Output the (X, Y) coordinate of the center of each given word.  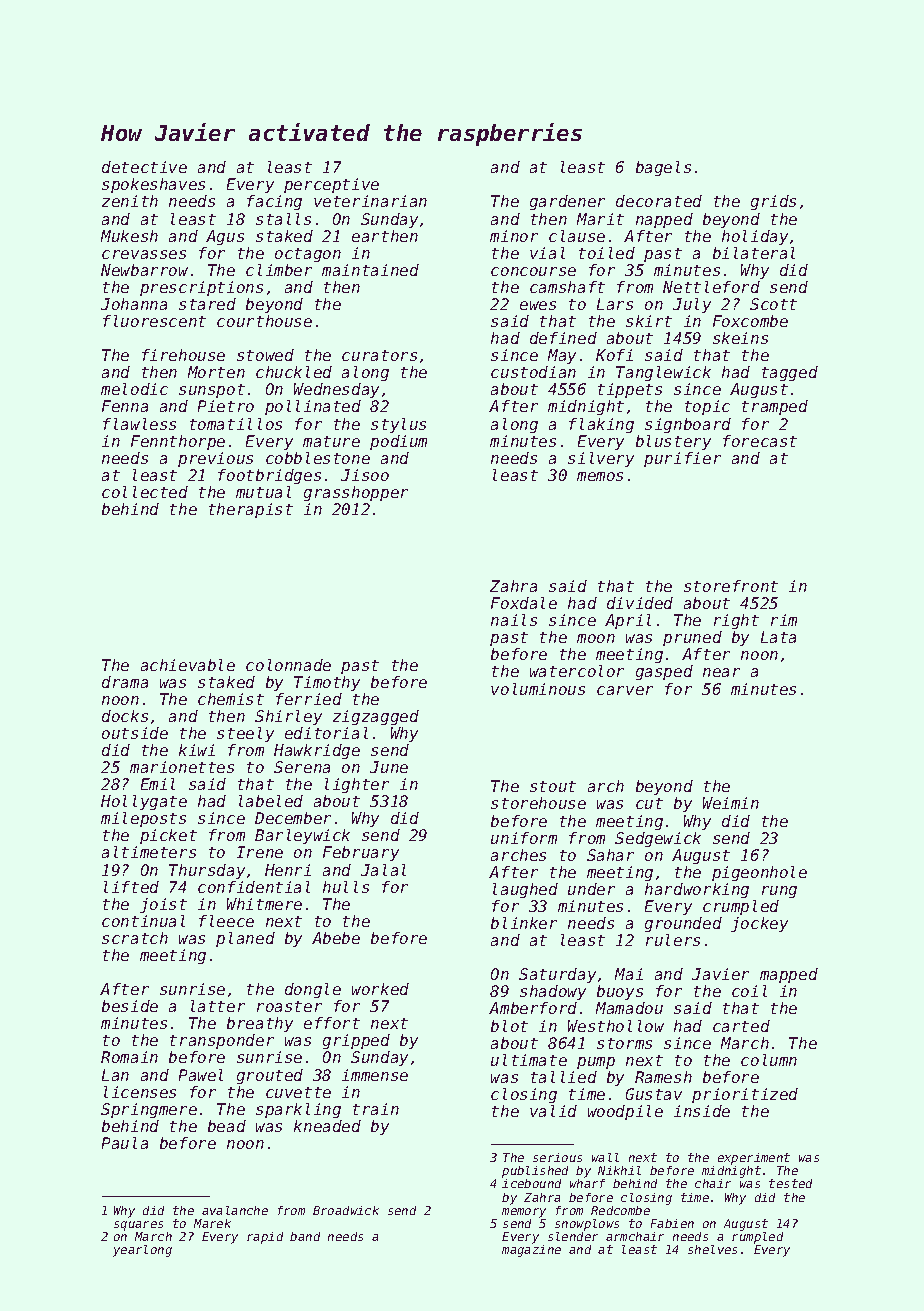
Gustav (654, 1094)
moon (596, 638)
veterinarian (370, 201)
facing (274, 202)
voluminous (538, 689)
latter (218, 1006)
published (535, 1172)
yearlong (142, 1251)
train (376, 1109)
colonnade (288, 665)
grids (773, 202)
